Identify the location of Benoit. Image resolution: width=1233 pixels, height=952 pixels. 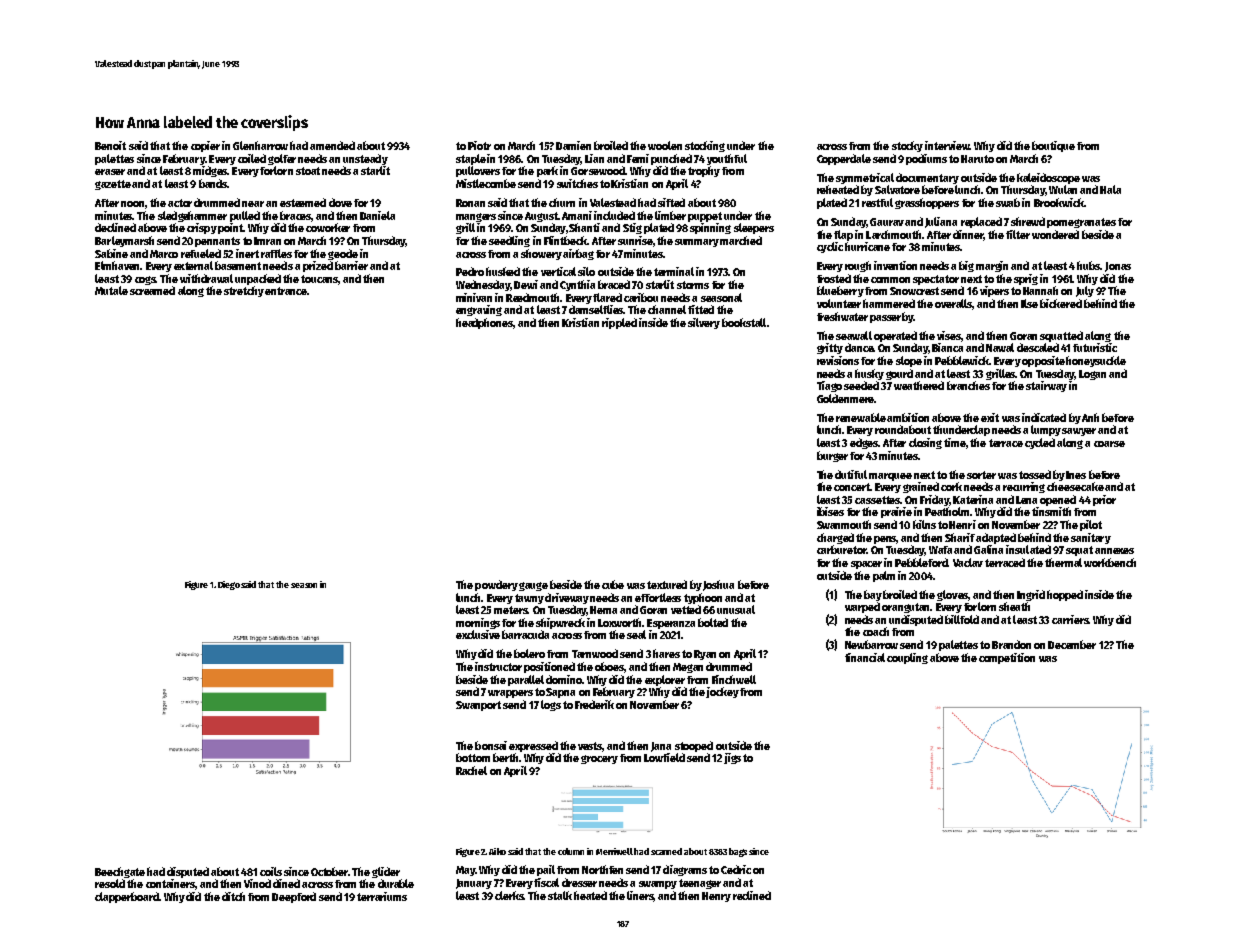
(110, 145).
